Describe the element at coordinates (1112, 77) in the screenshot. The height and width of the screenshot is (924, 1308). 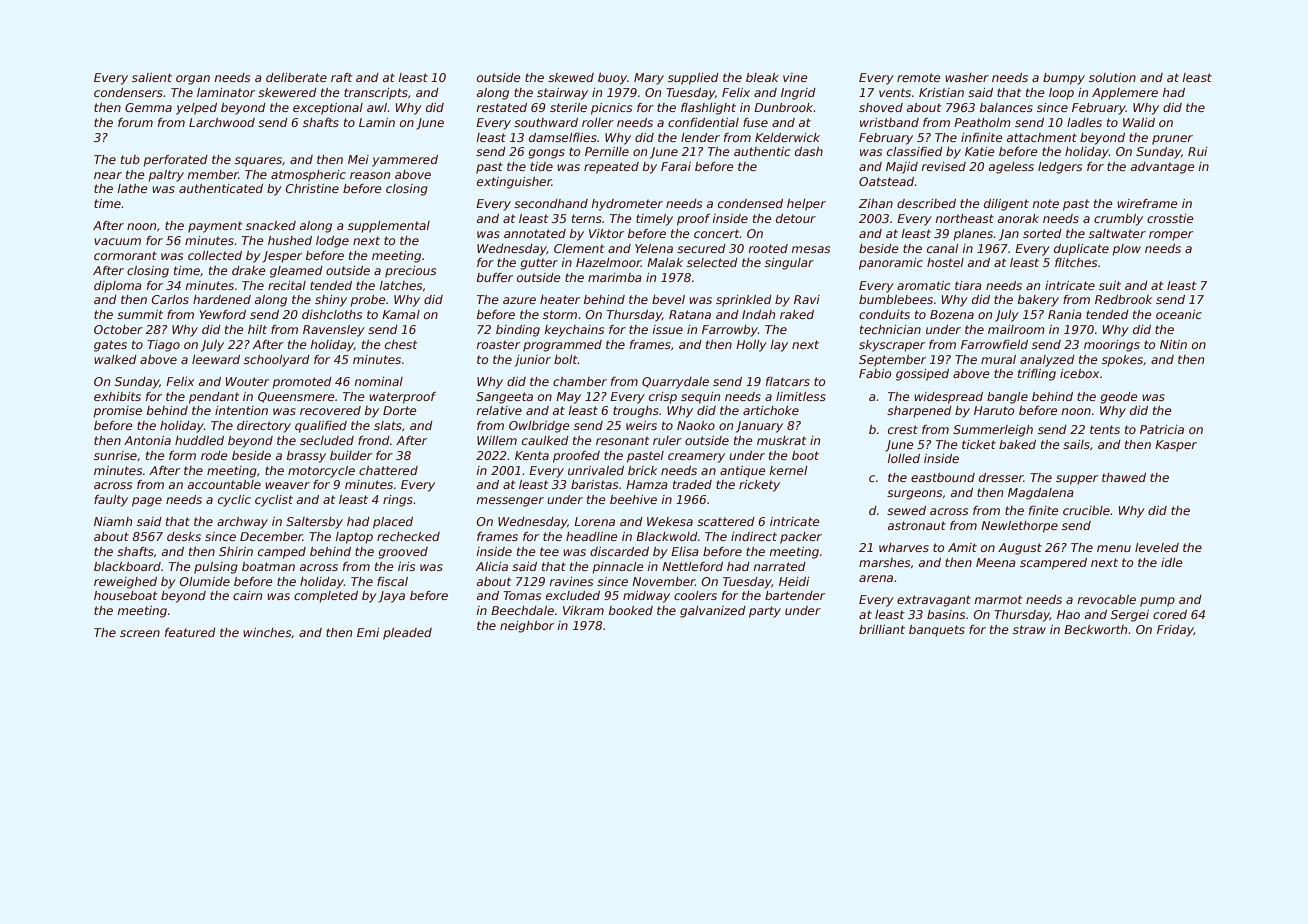
I see `solution` at that location.
